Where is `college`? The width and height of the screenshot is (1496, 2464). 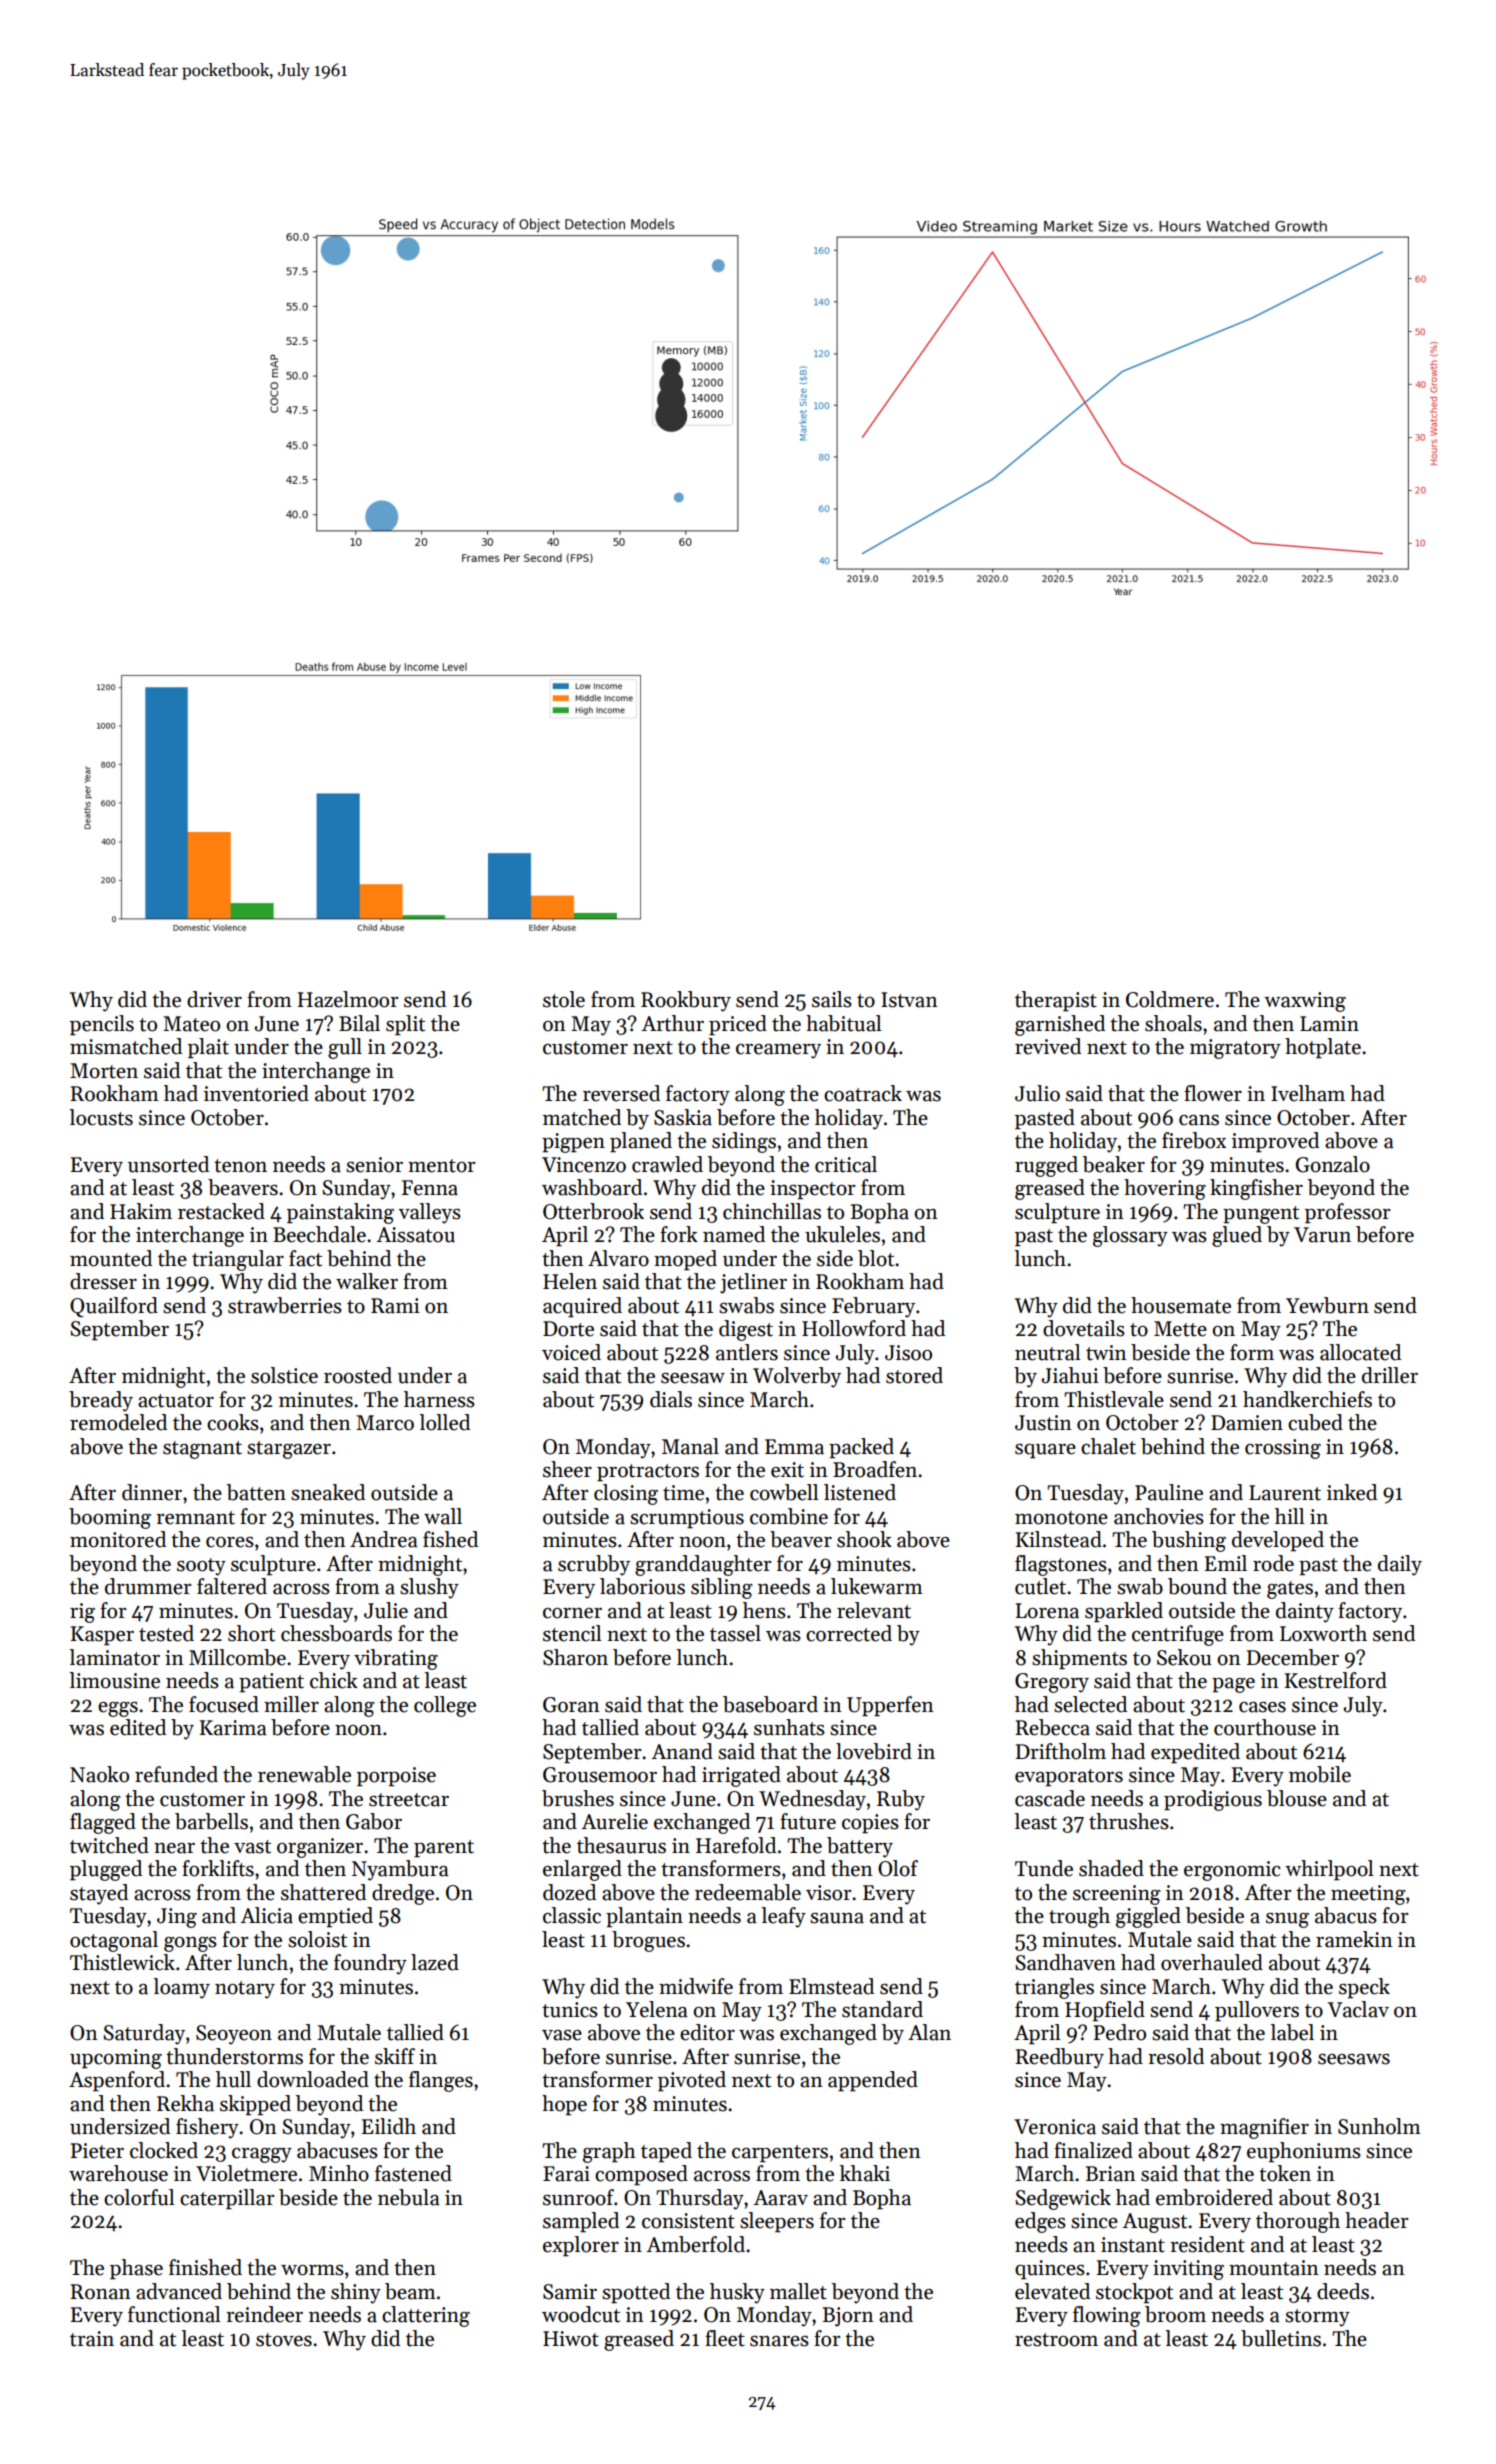
college is located at coordinates (445, 1706).
